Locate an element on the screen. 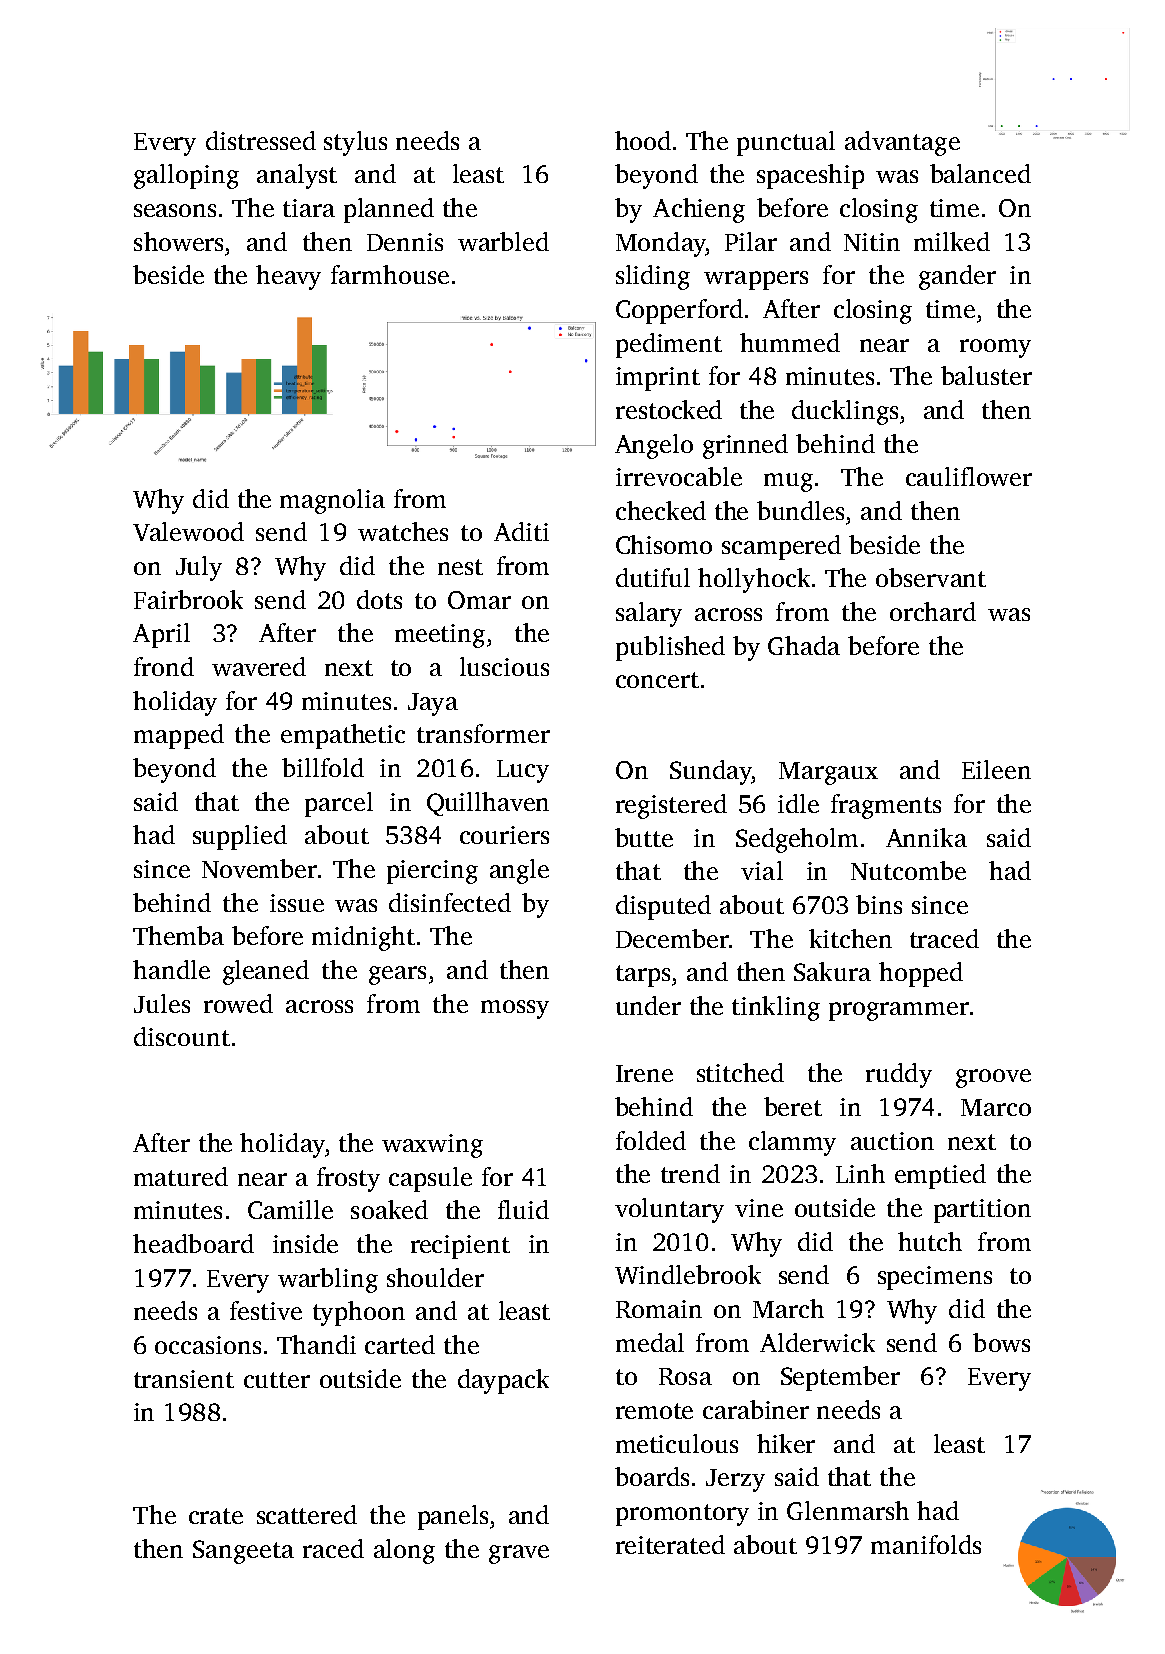 The width and height of the screenshot is (1165, 1654). Romain is located at coordinates (659, 1309).
